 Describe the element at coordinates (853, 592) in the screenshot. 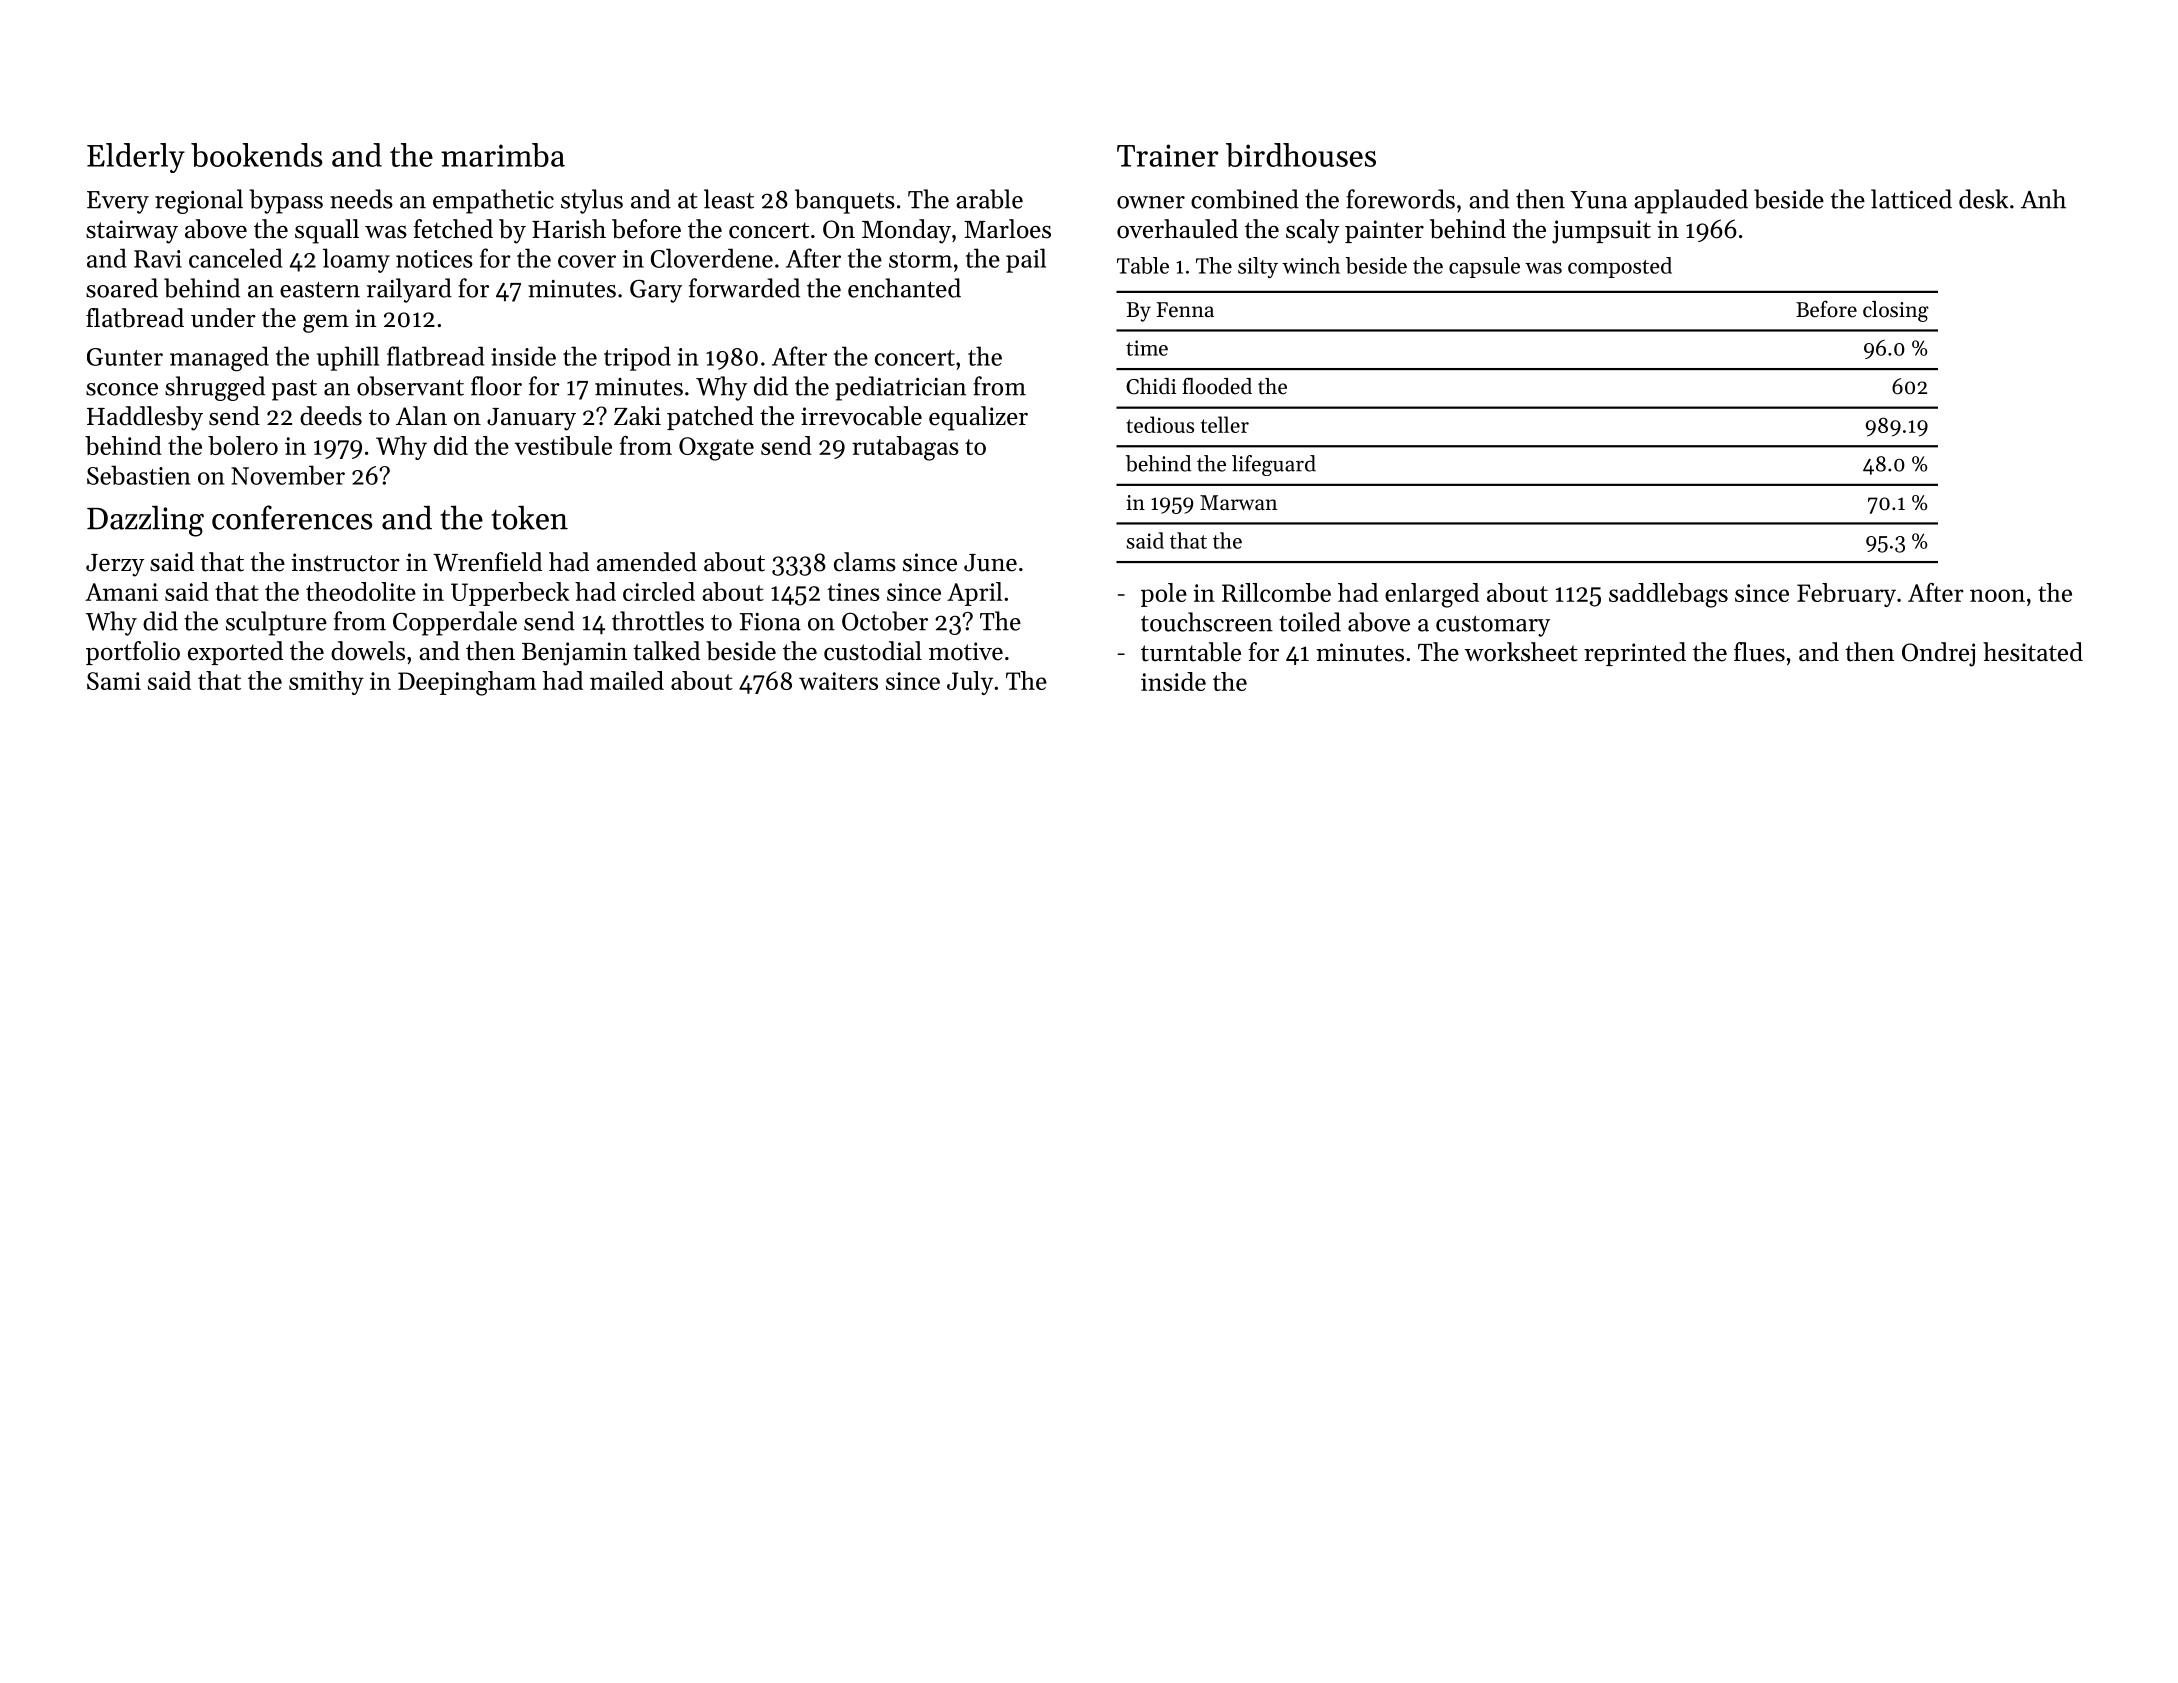

I see `tines` at that location.
